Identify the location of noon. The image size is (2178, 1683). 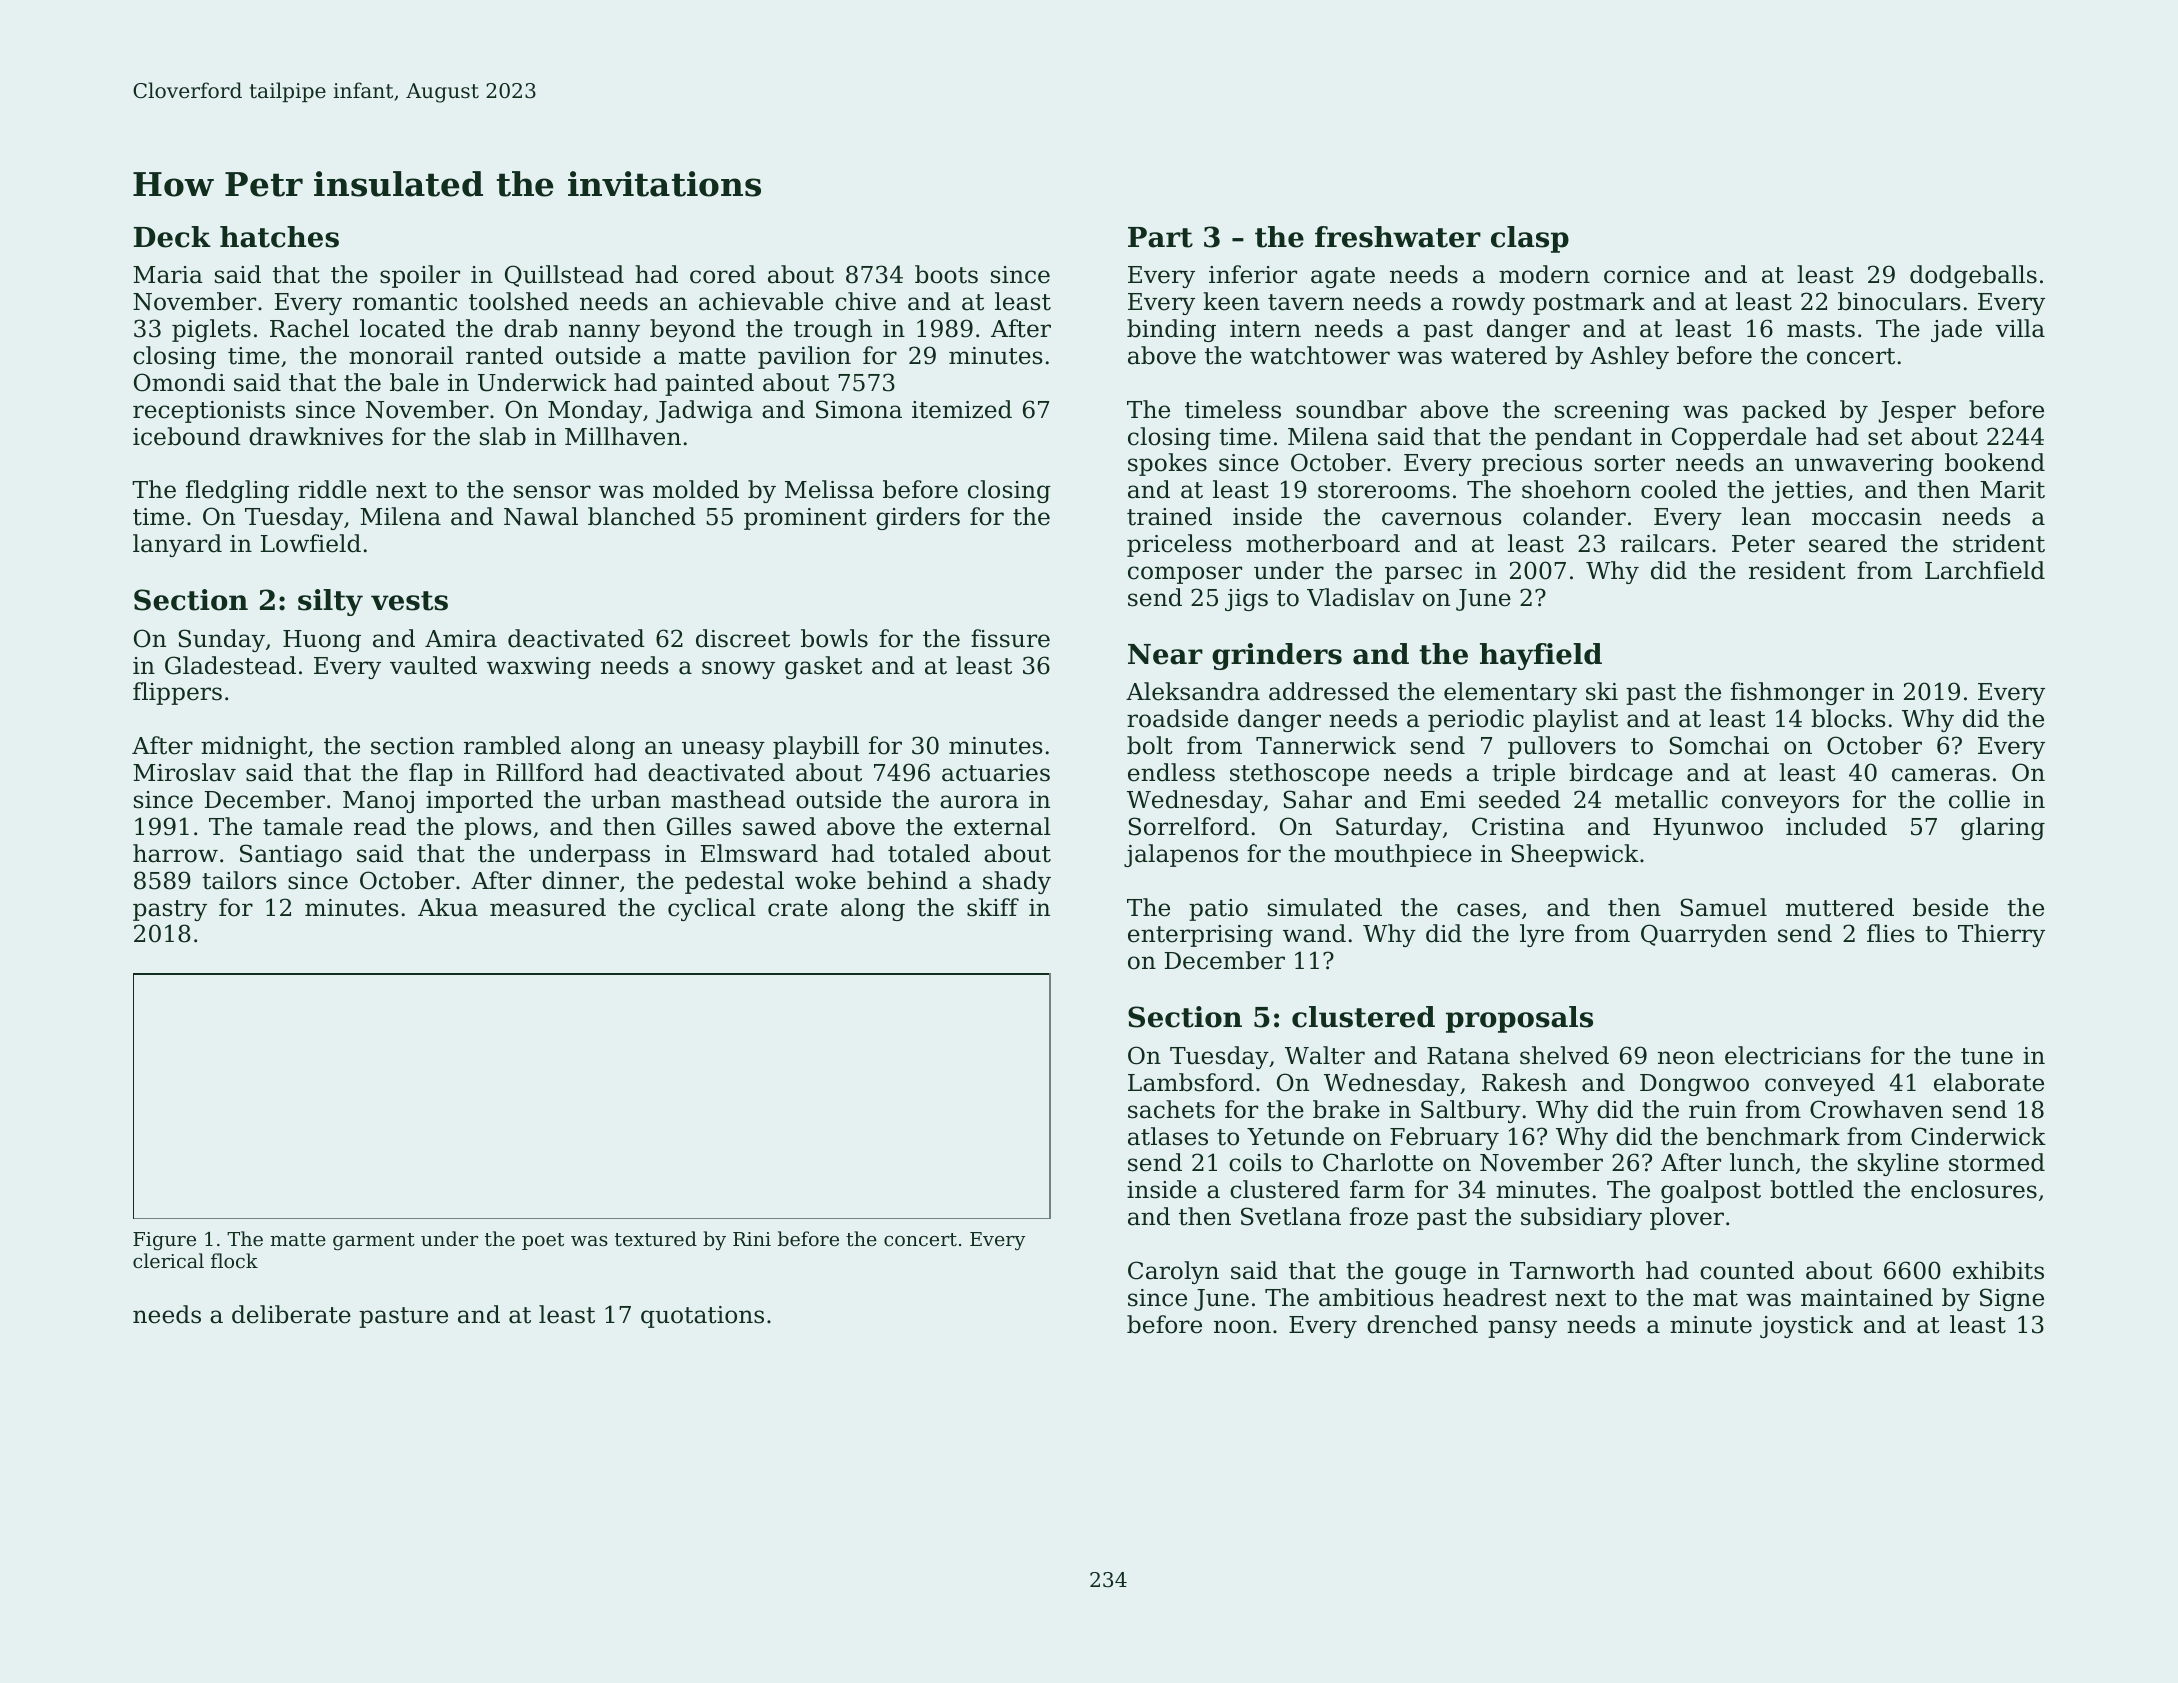
(1242, 1327).
